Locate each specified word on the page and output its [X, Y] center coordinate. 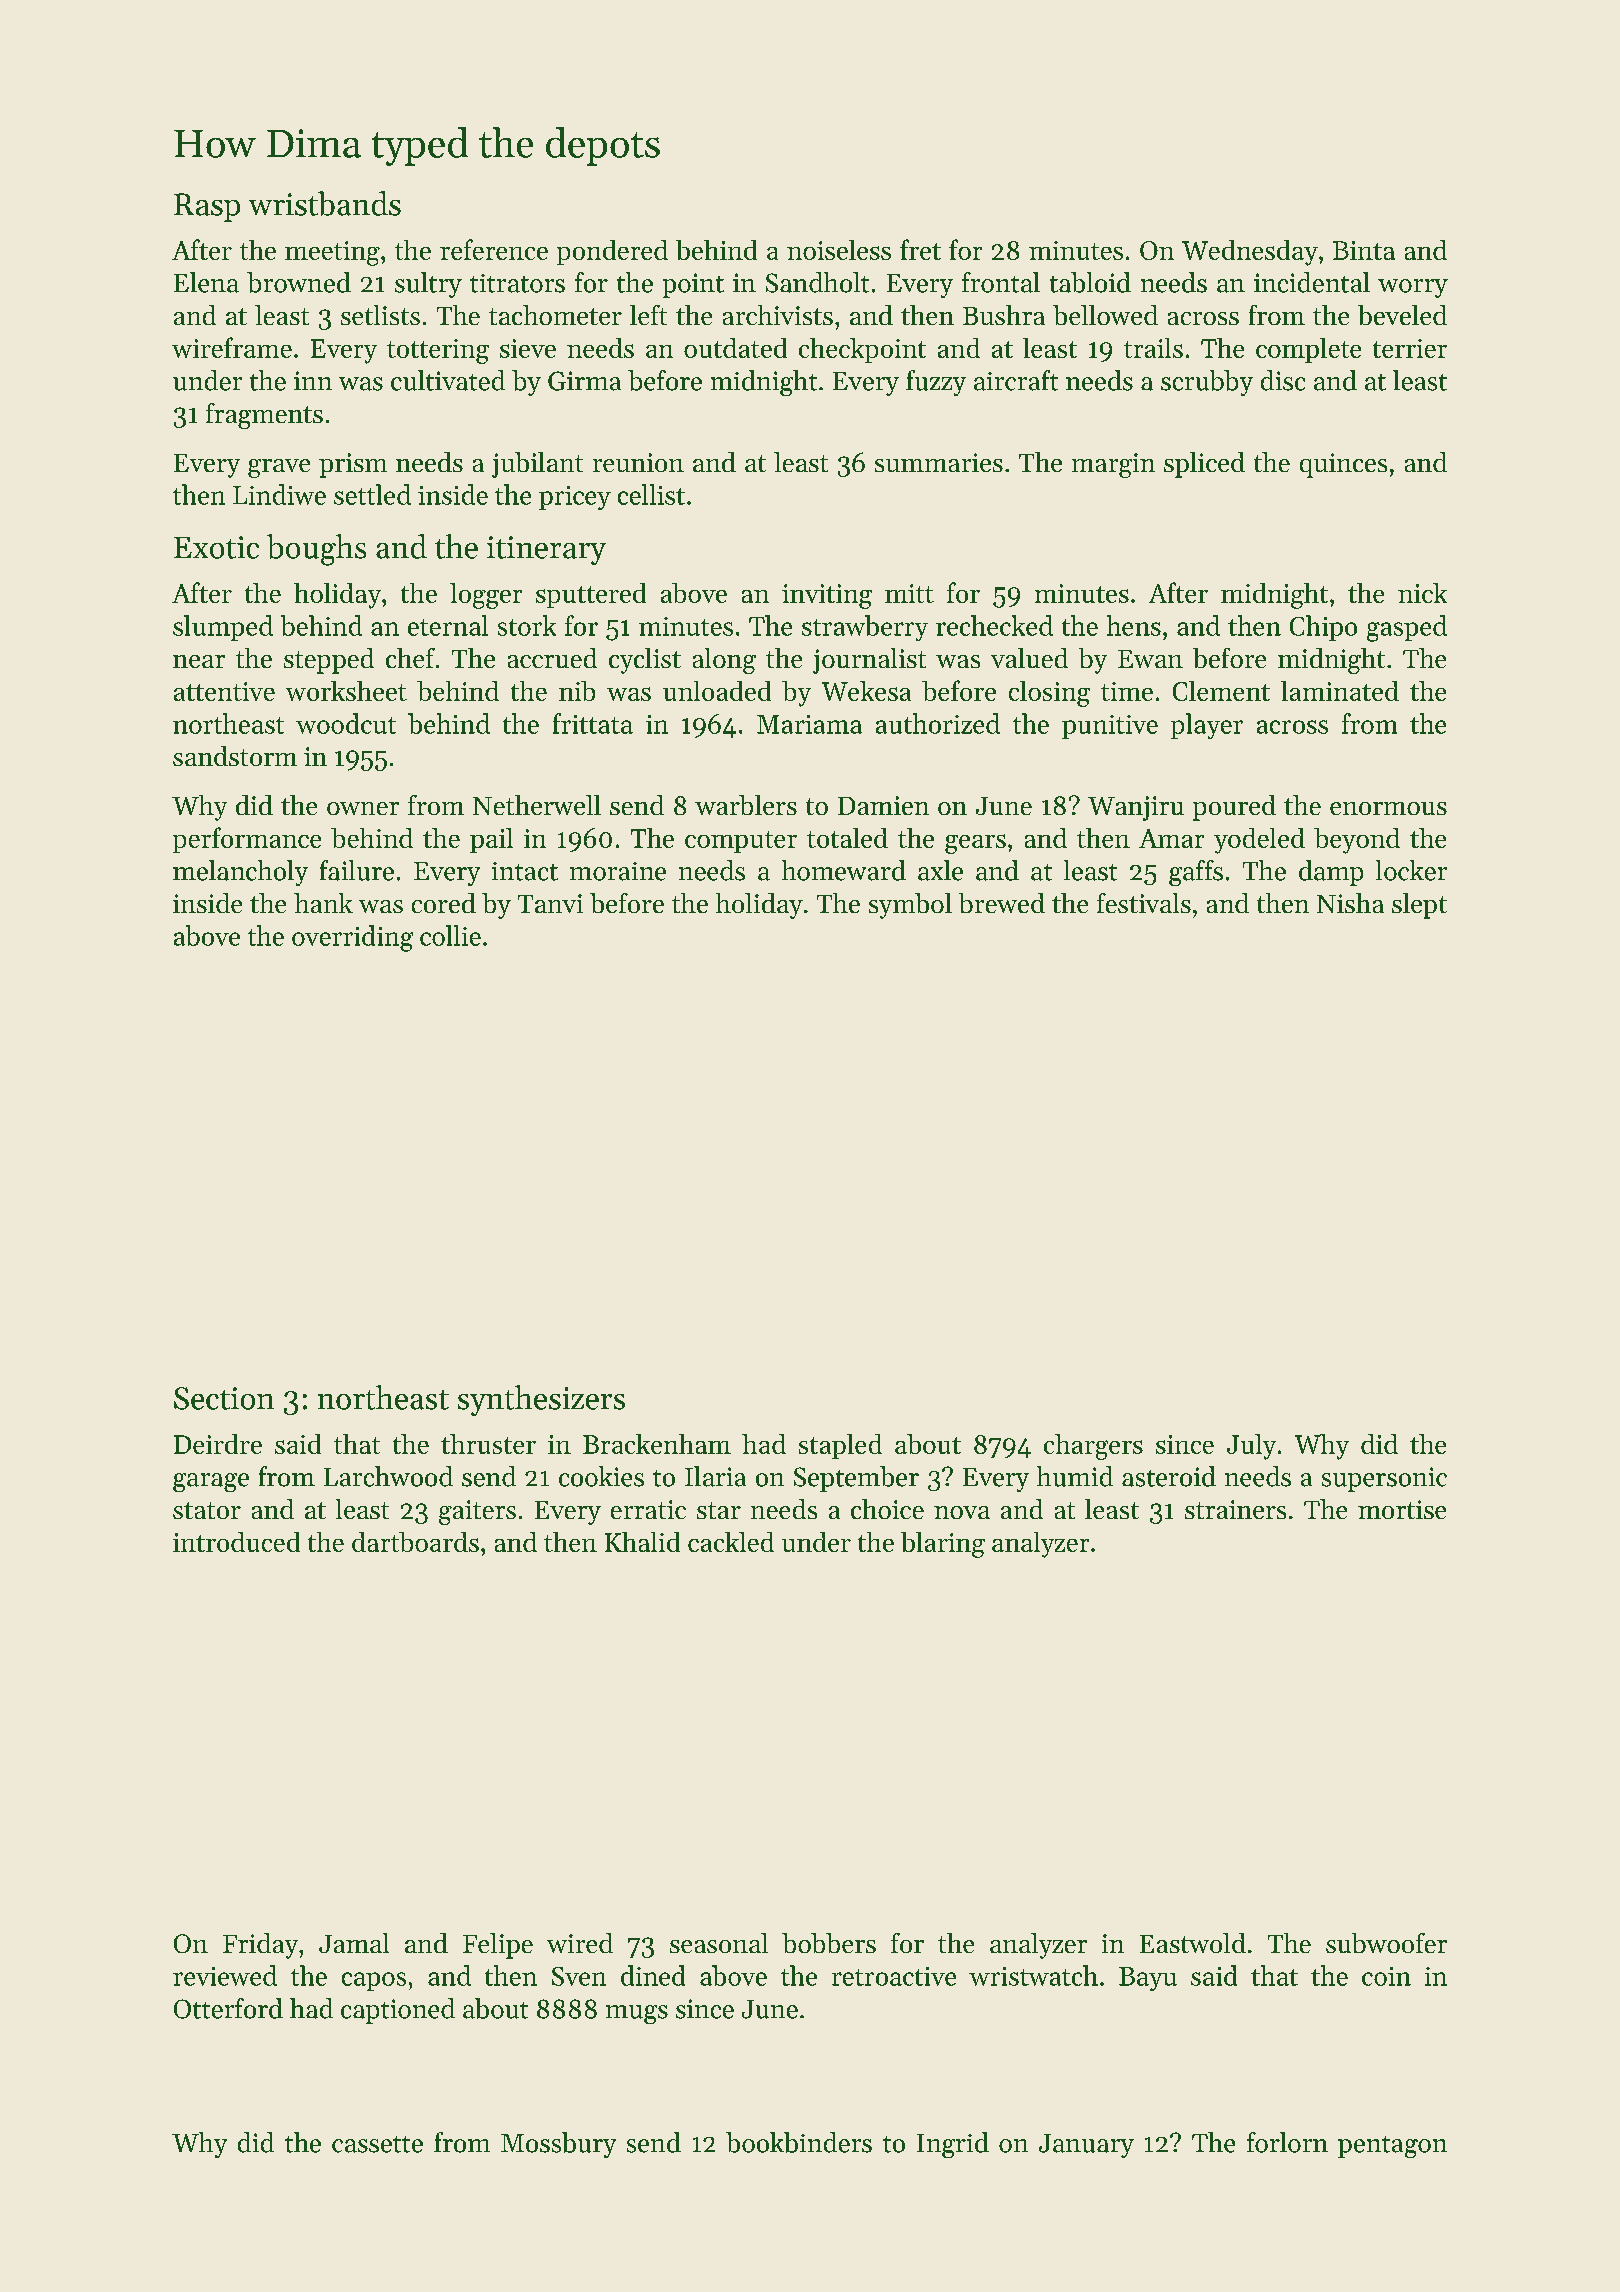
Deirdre [218, 1444]
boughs [316, 550]
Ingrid [953, 2145]
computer [741, 842]
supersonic [1384, 1479]
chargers [1093, 1447]
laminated [1340, 691]
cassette [377, 2144]
